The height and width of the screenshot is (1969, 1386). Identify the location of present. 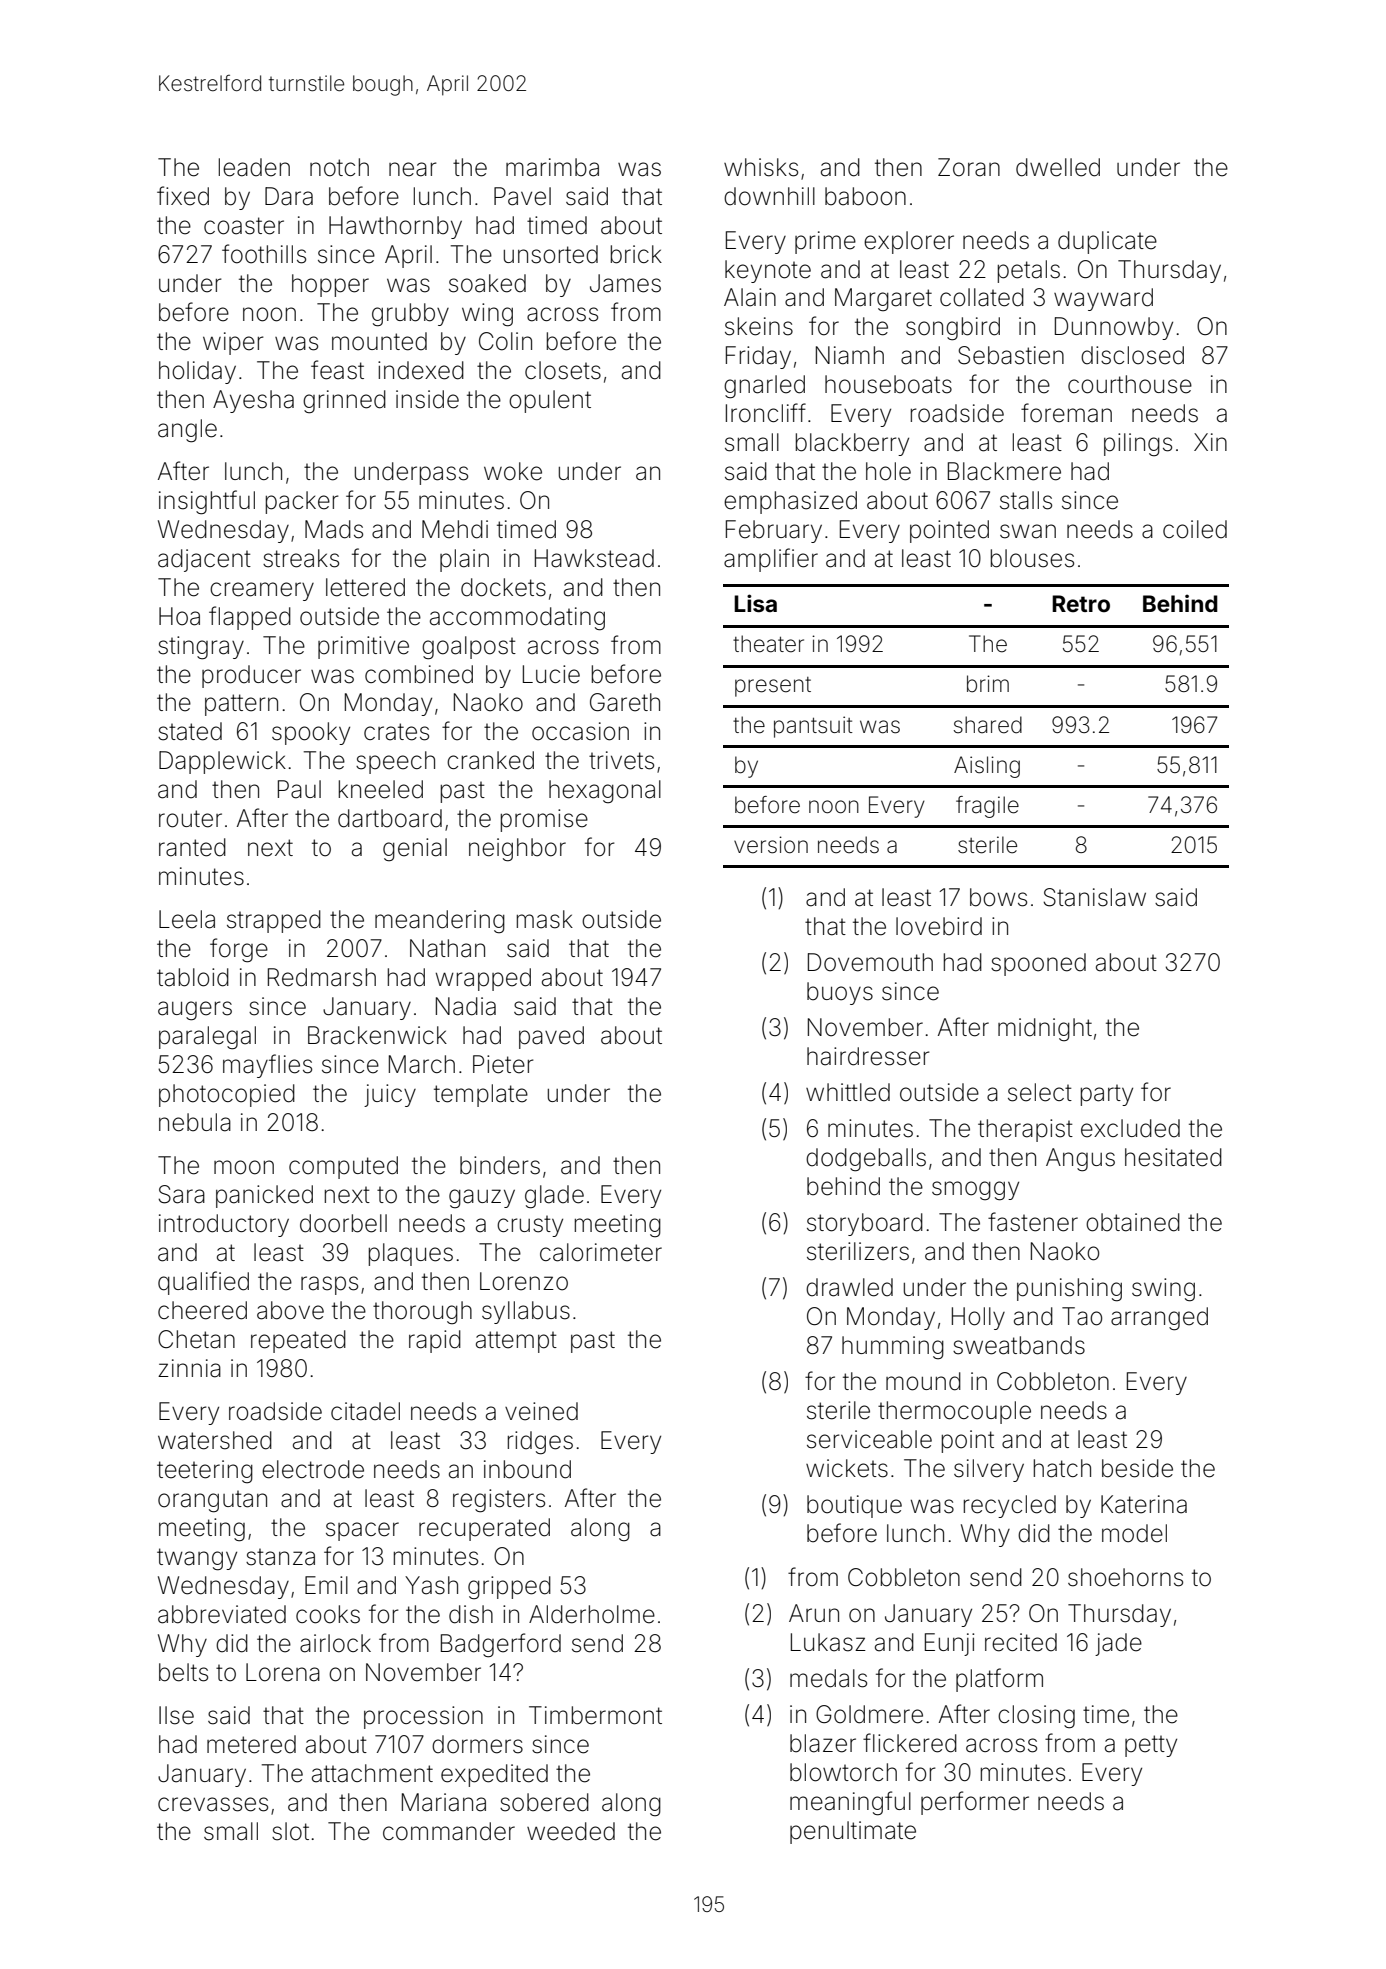
(773, 687).
